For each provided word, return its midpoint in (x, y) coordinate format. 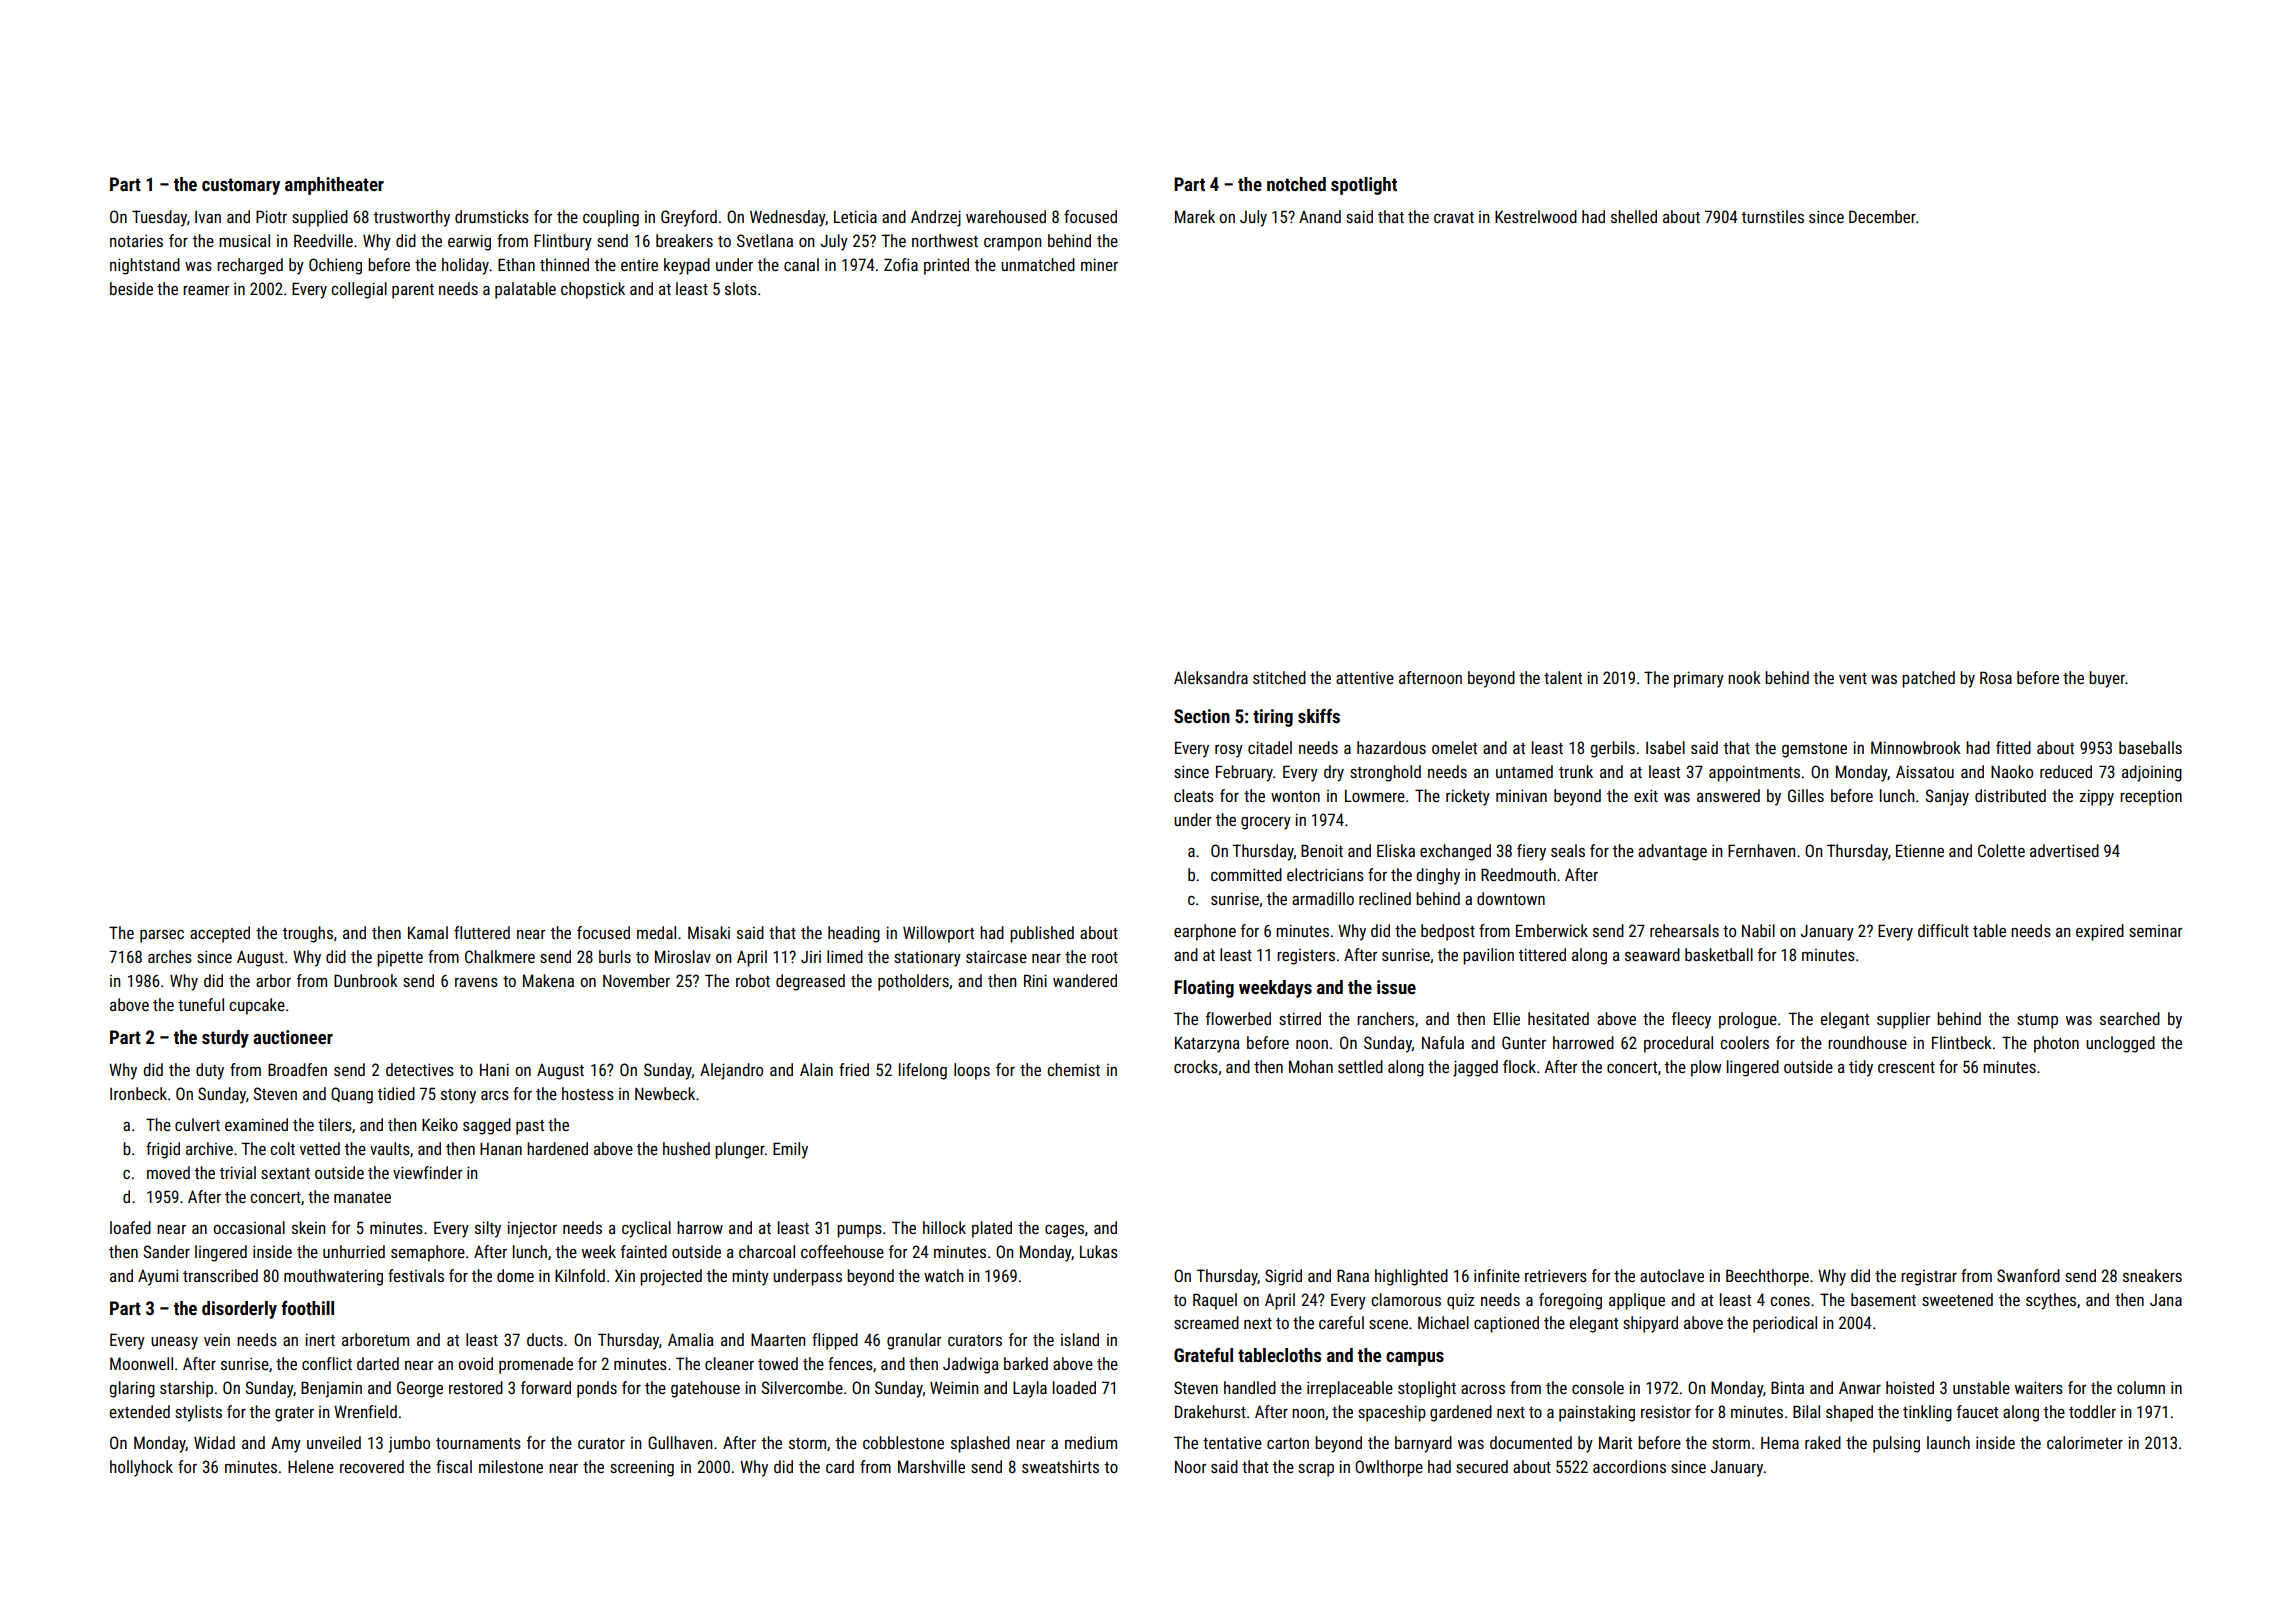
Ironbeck (138, 1093)
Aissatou (1925, 771)
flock (1519, 1066)
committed (1246, 874)
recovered (372, 1466)
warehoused (1006, 216)
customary (241, 186)
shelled (1634, 216)
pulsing (1896, 1444)
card (840, 1466)
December (1882, 216)
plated (992, 1229)
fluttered (482, 932)
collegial (359, 290)
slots (741, 288)
